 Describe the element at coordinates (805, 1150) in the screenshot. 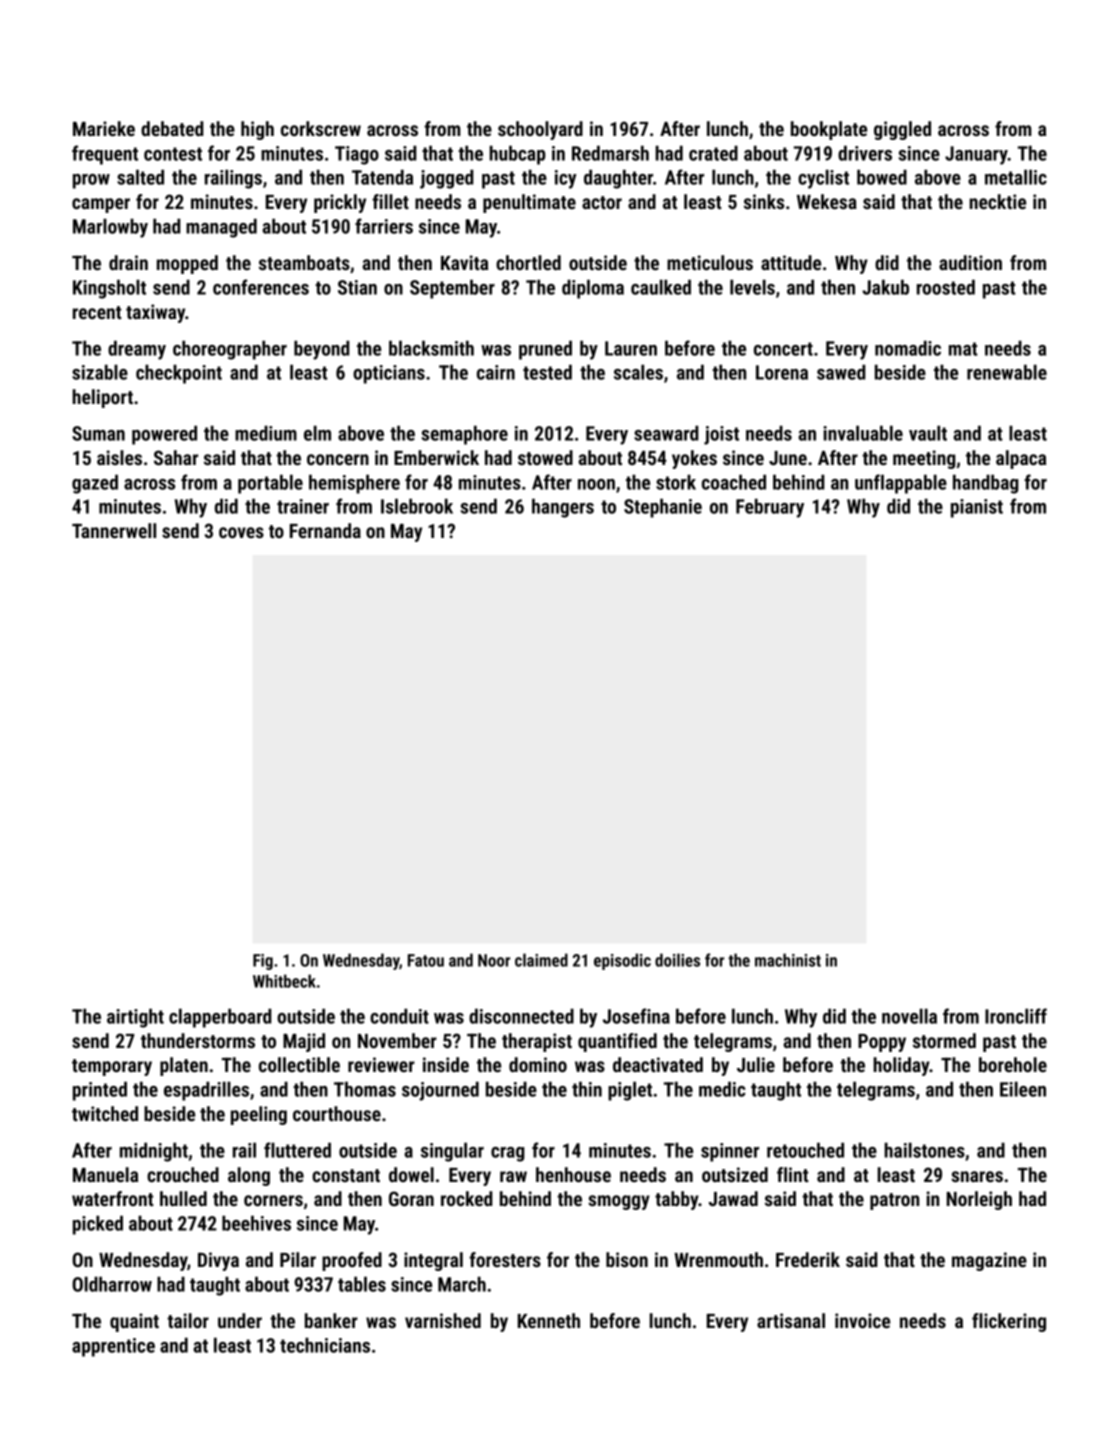

I see `retouched` at that location.
